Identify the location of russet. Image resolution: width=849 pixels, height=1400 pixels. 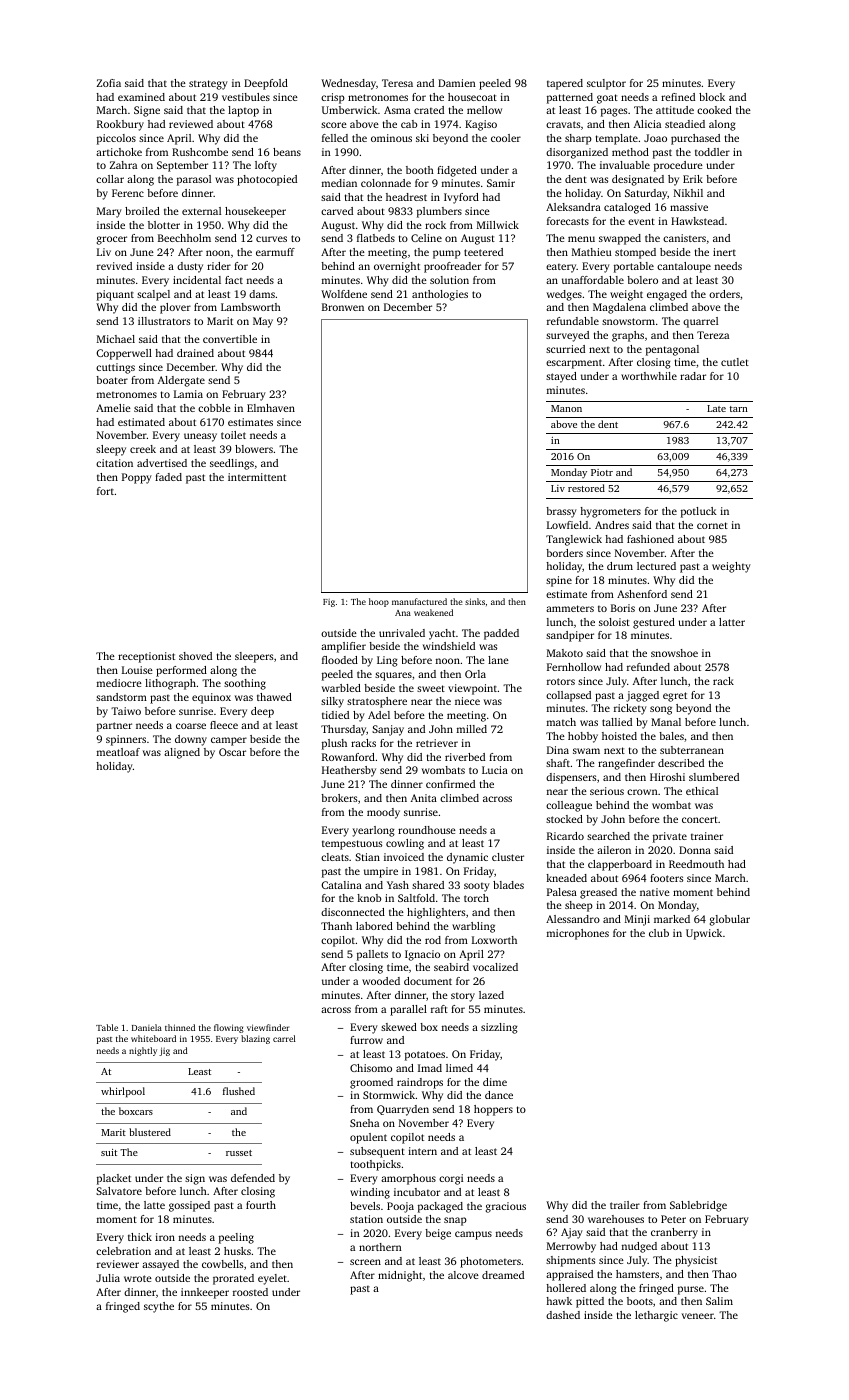
(239, 1153).
